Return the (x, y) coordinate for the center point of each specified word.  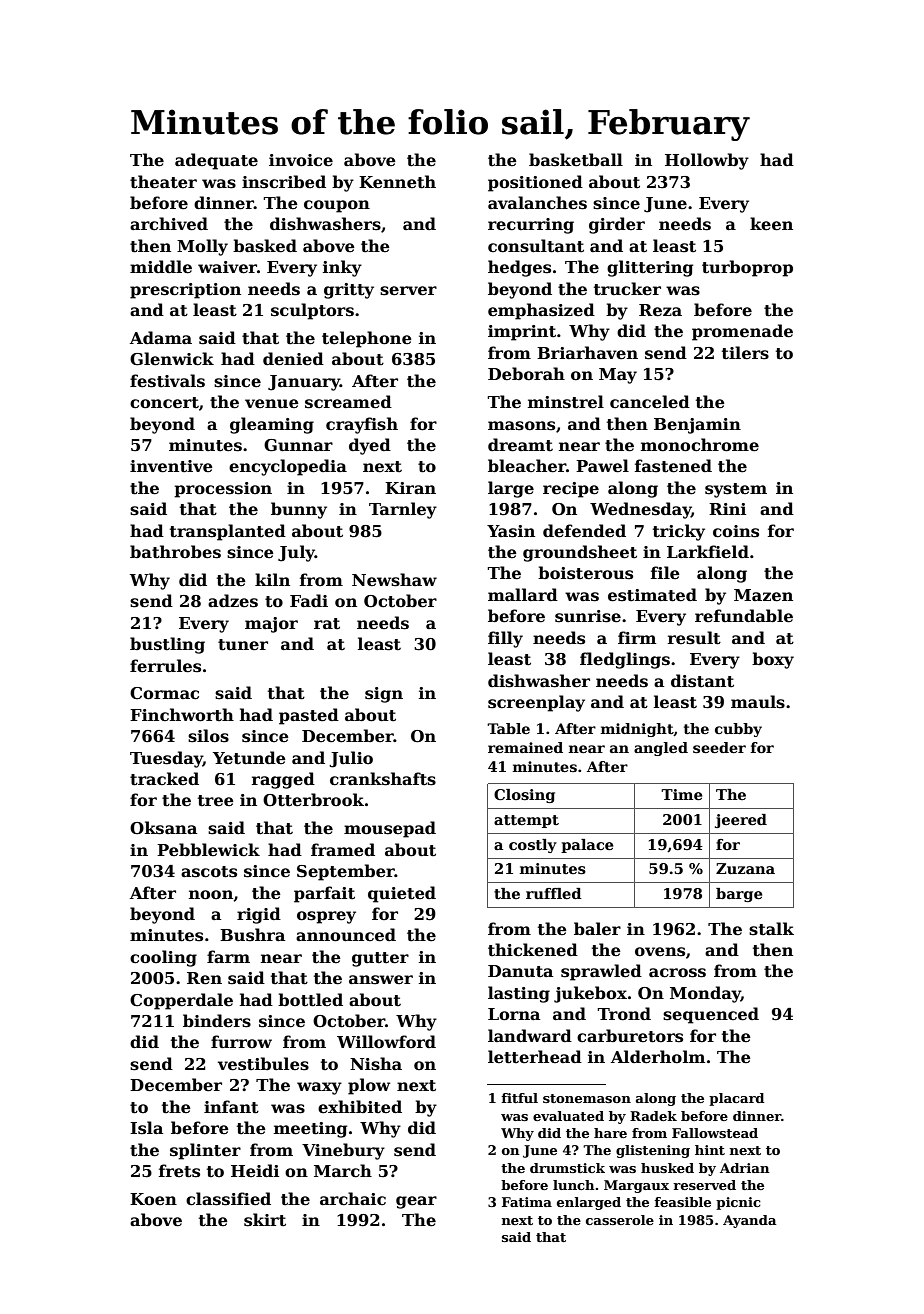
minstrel (566, 402)
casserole (620, 1220)
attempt (526, 821)
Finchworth (182, 715)
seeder (719, 747)
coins (736, 531)
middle (161, 267)
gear (416, 1202)
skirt (265, 1220)
